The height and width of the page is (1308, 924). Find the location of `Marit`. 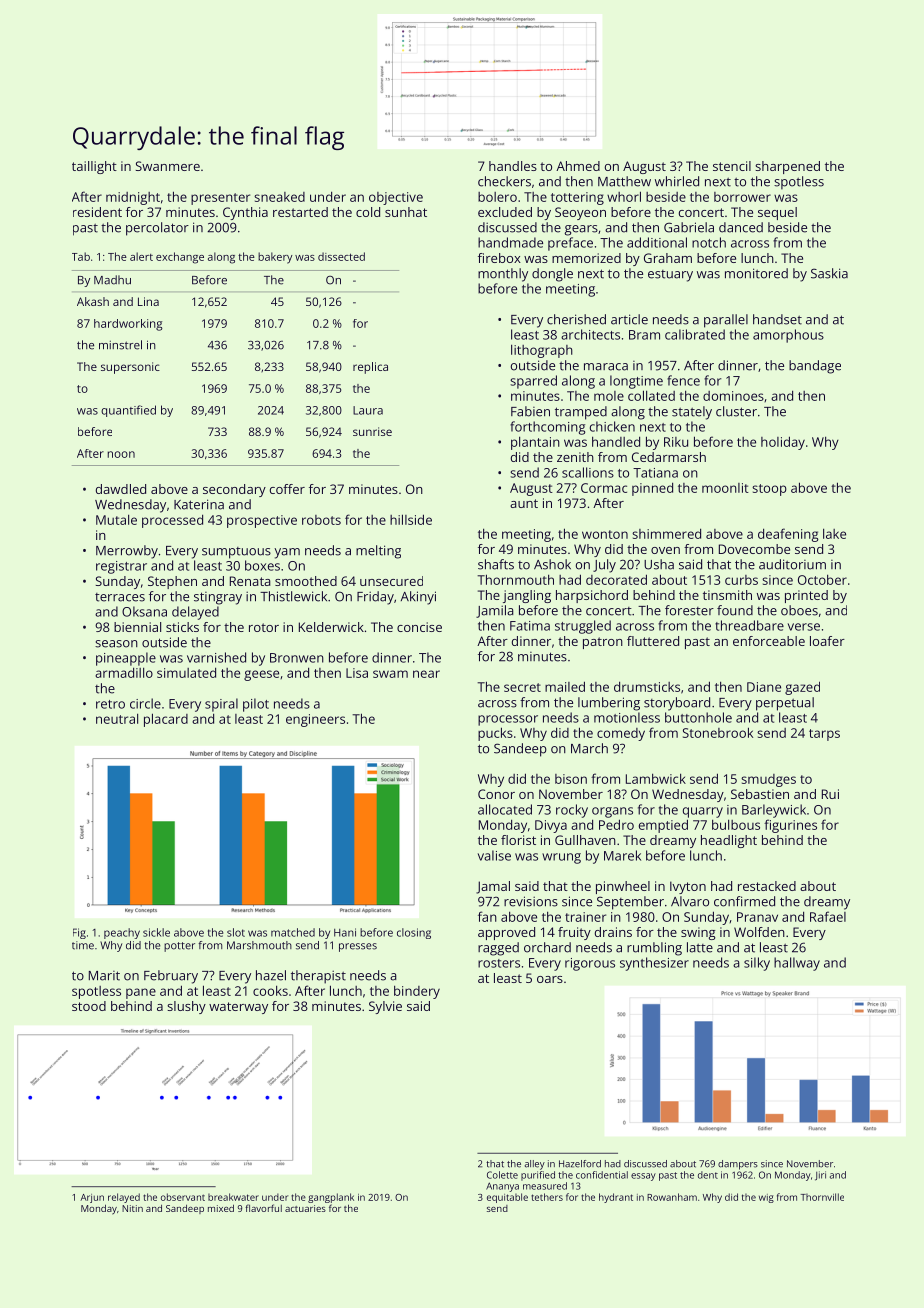

Marit is located at coordinates (104, 976).
